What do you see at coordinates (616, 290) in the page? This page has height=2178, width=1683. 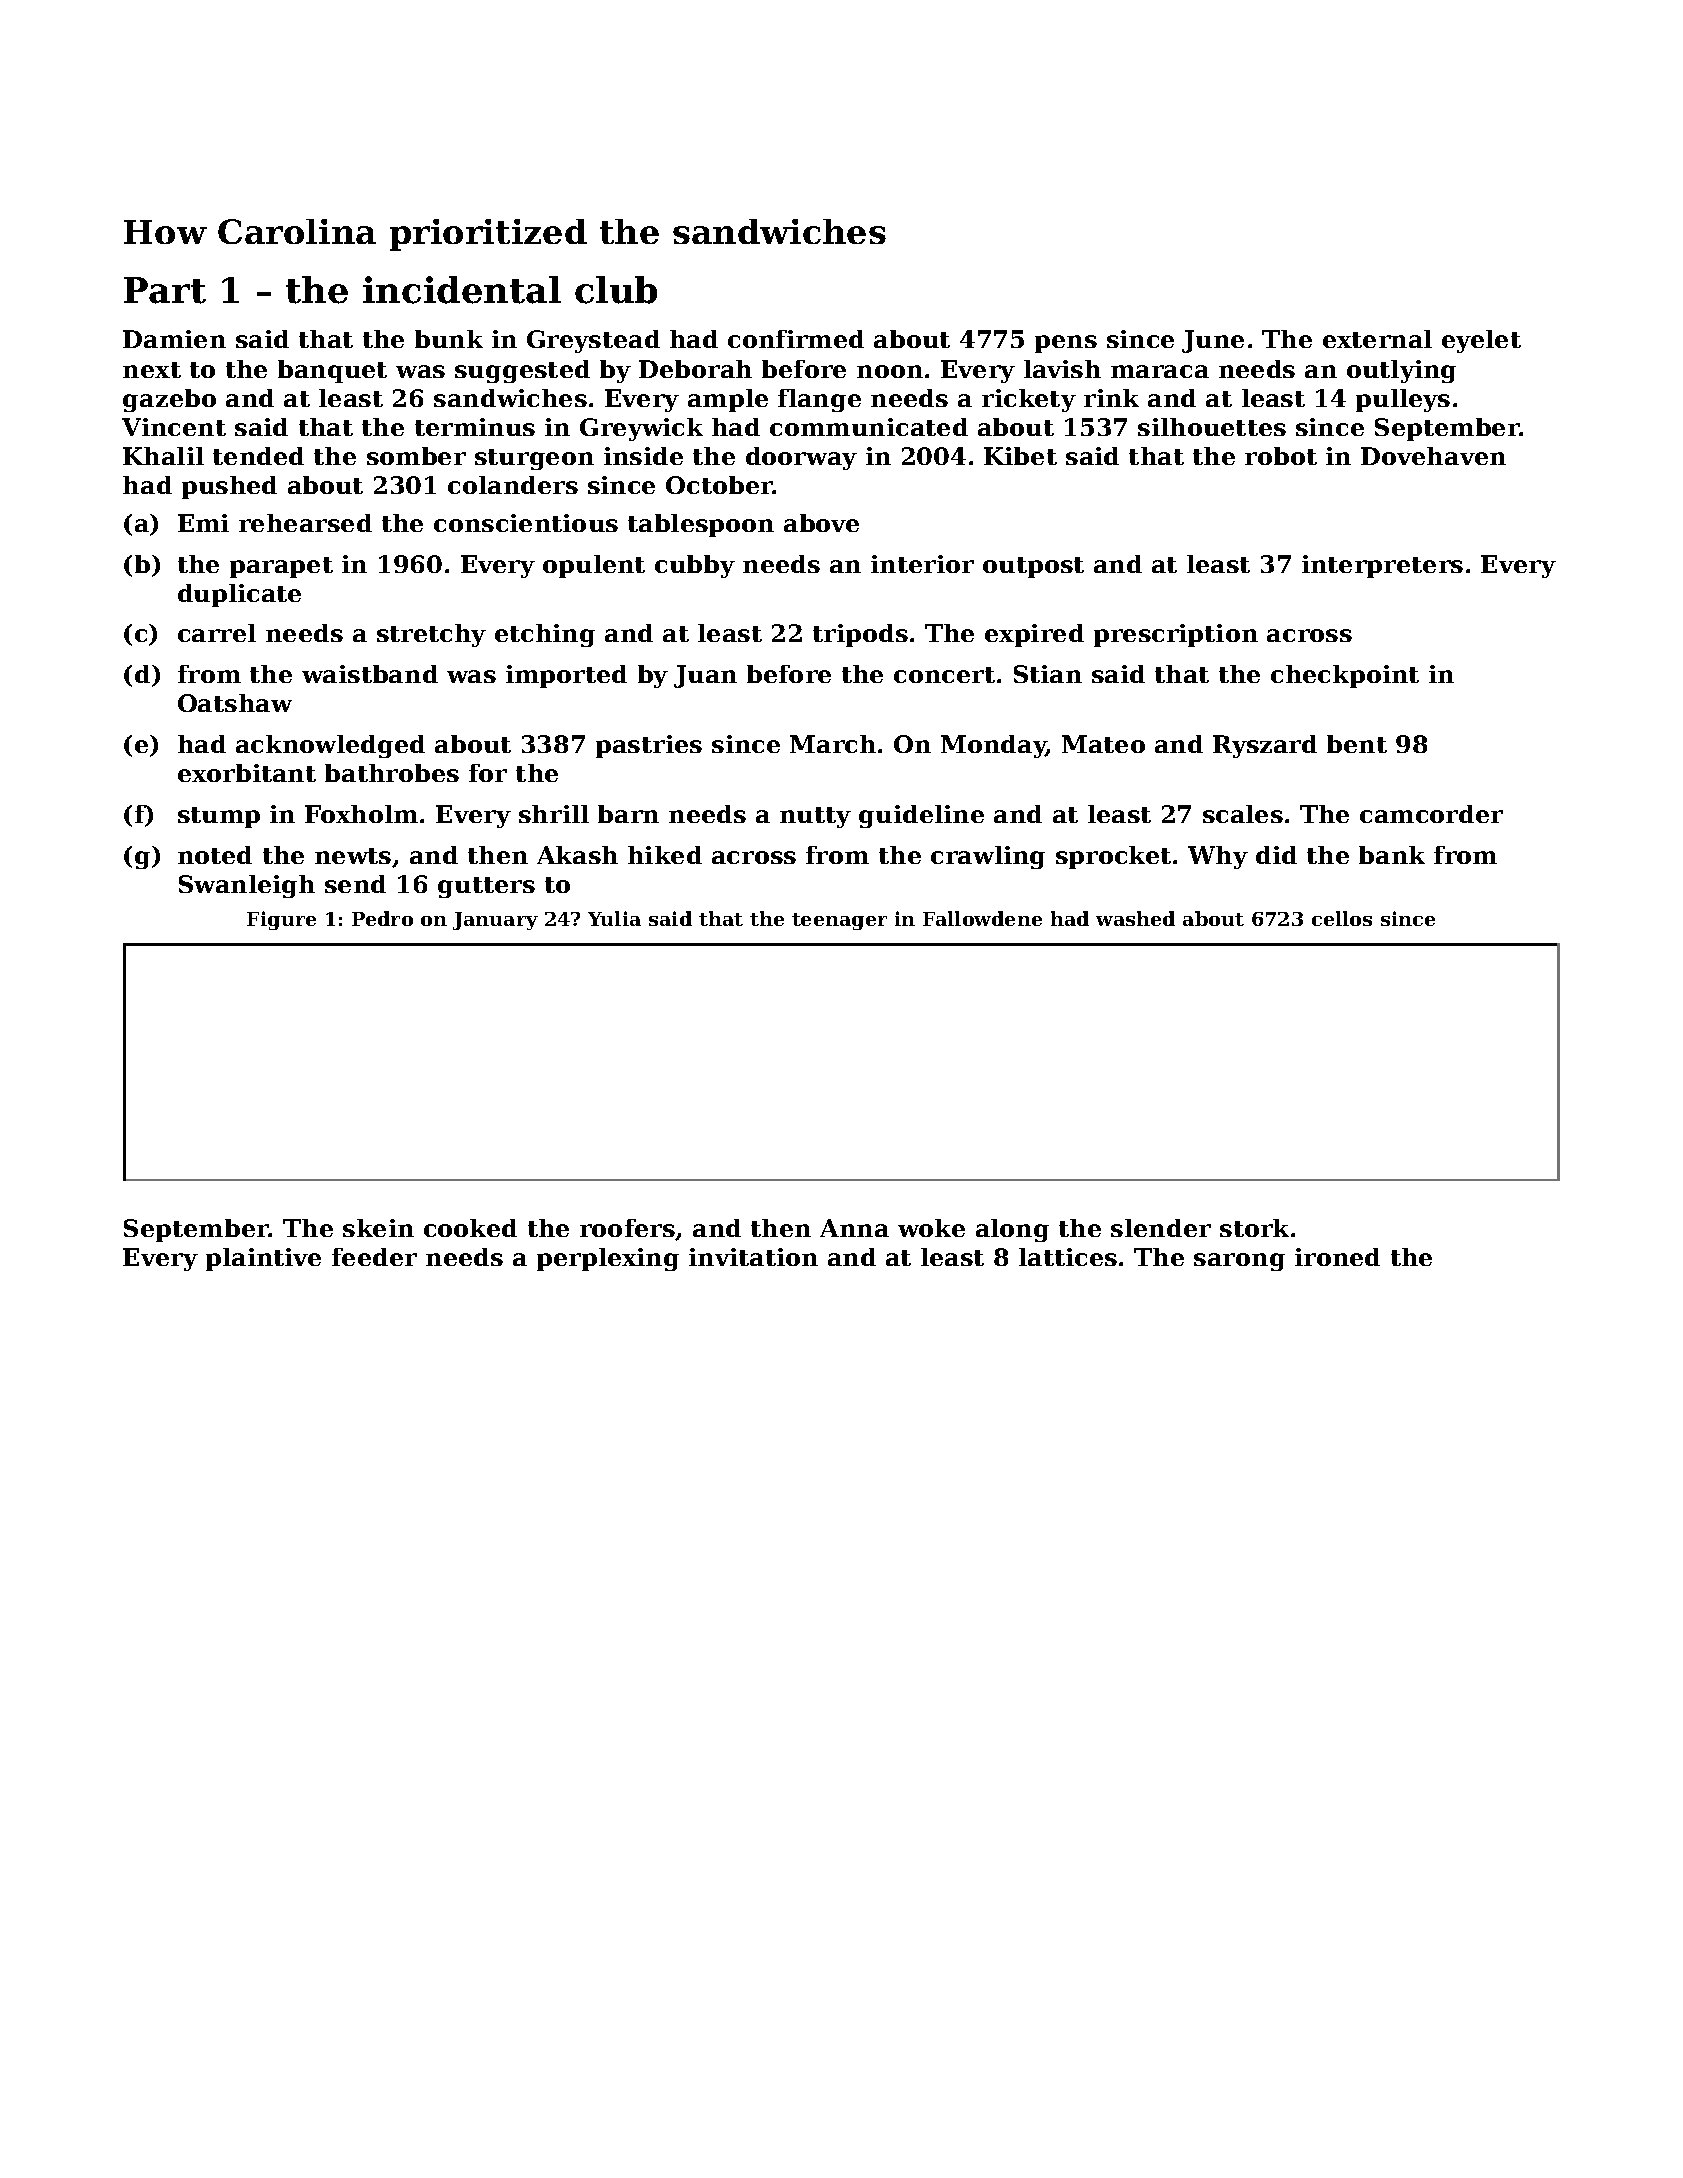 I see `club` at bounding box center [616, 290].
